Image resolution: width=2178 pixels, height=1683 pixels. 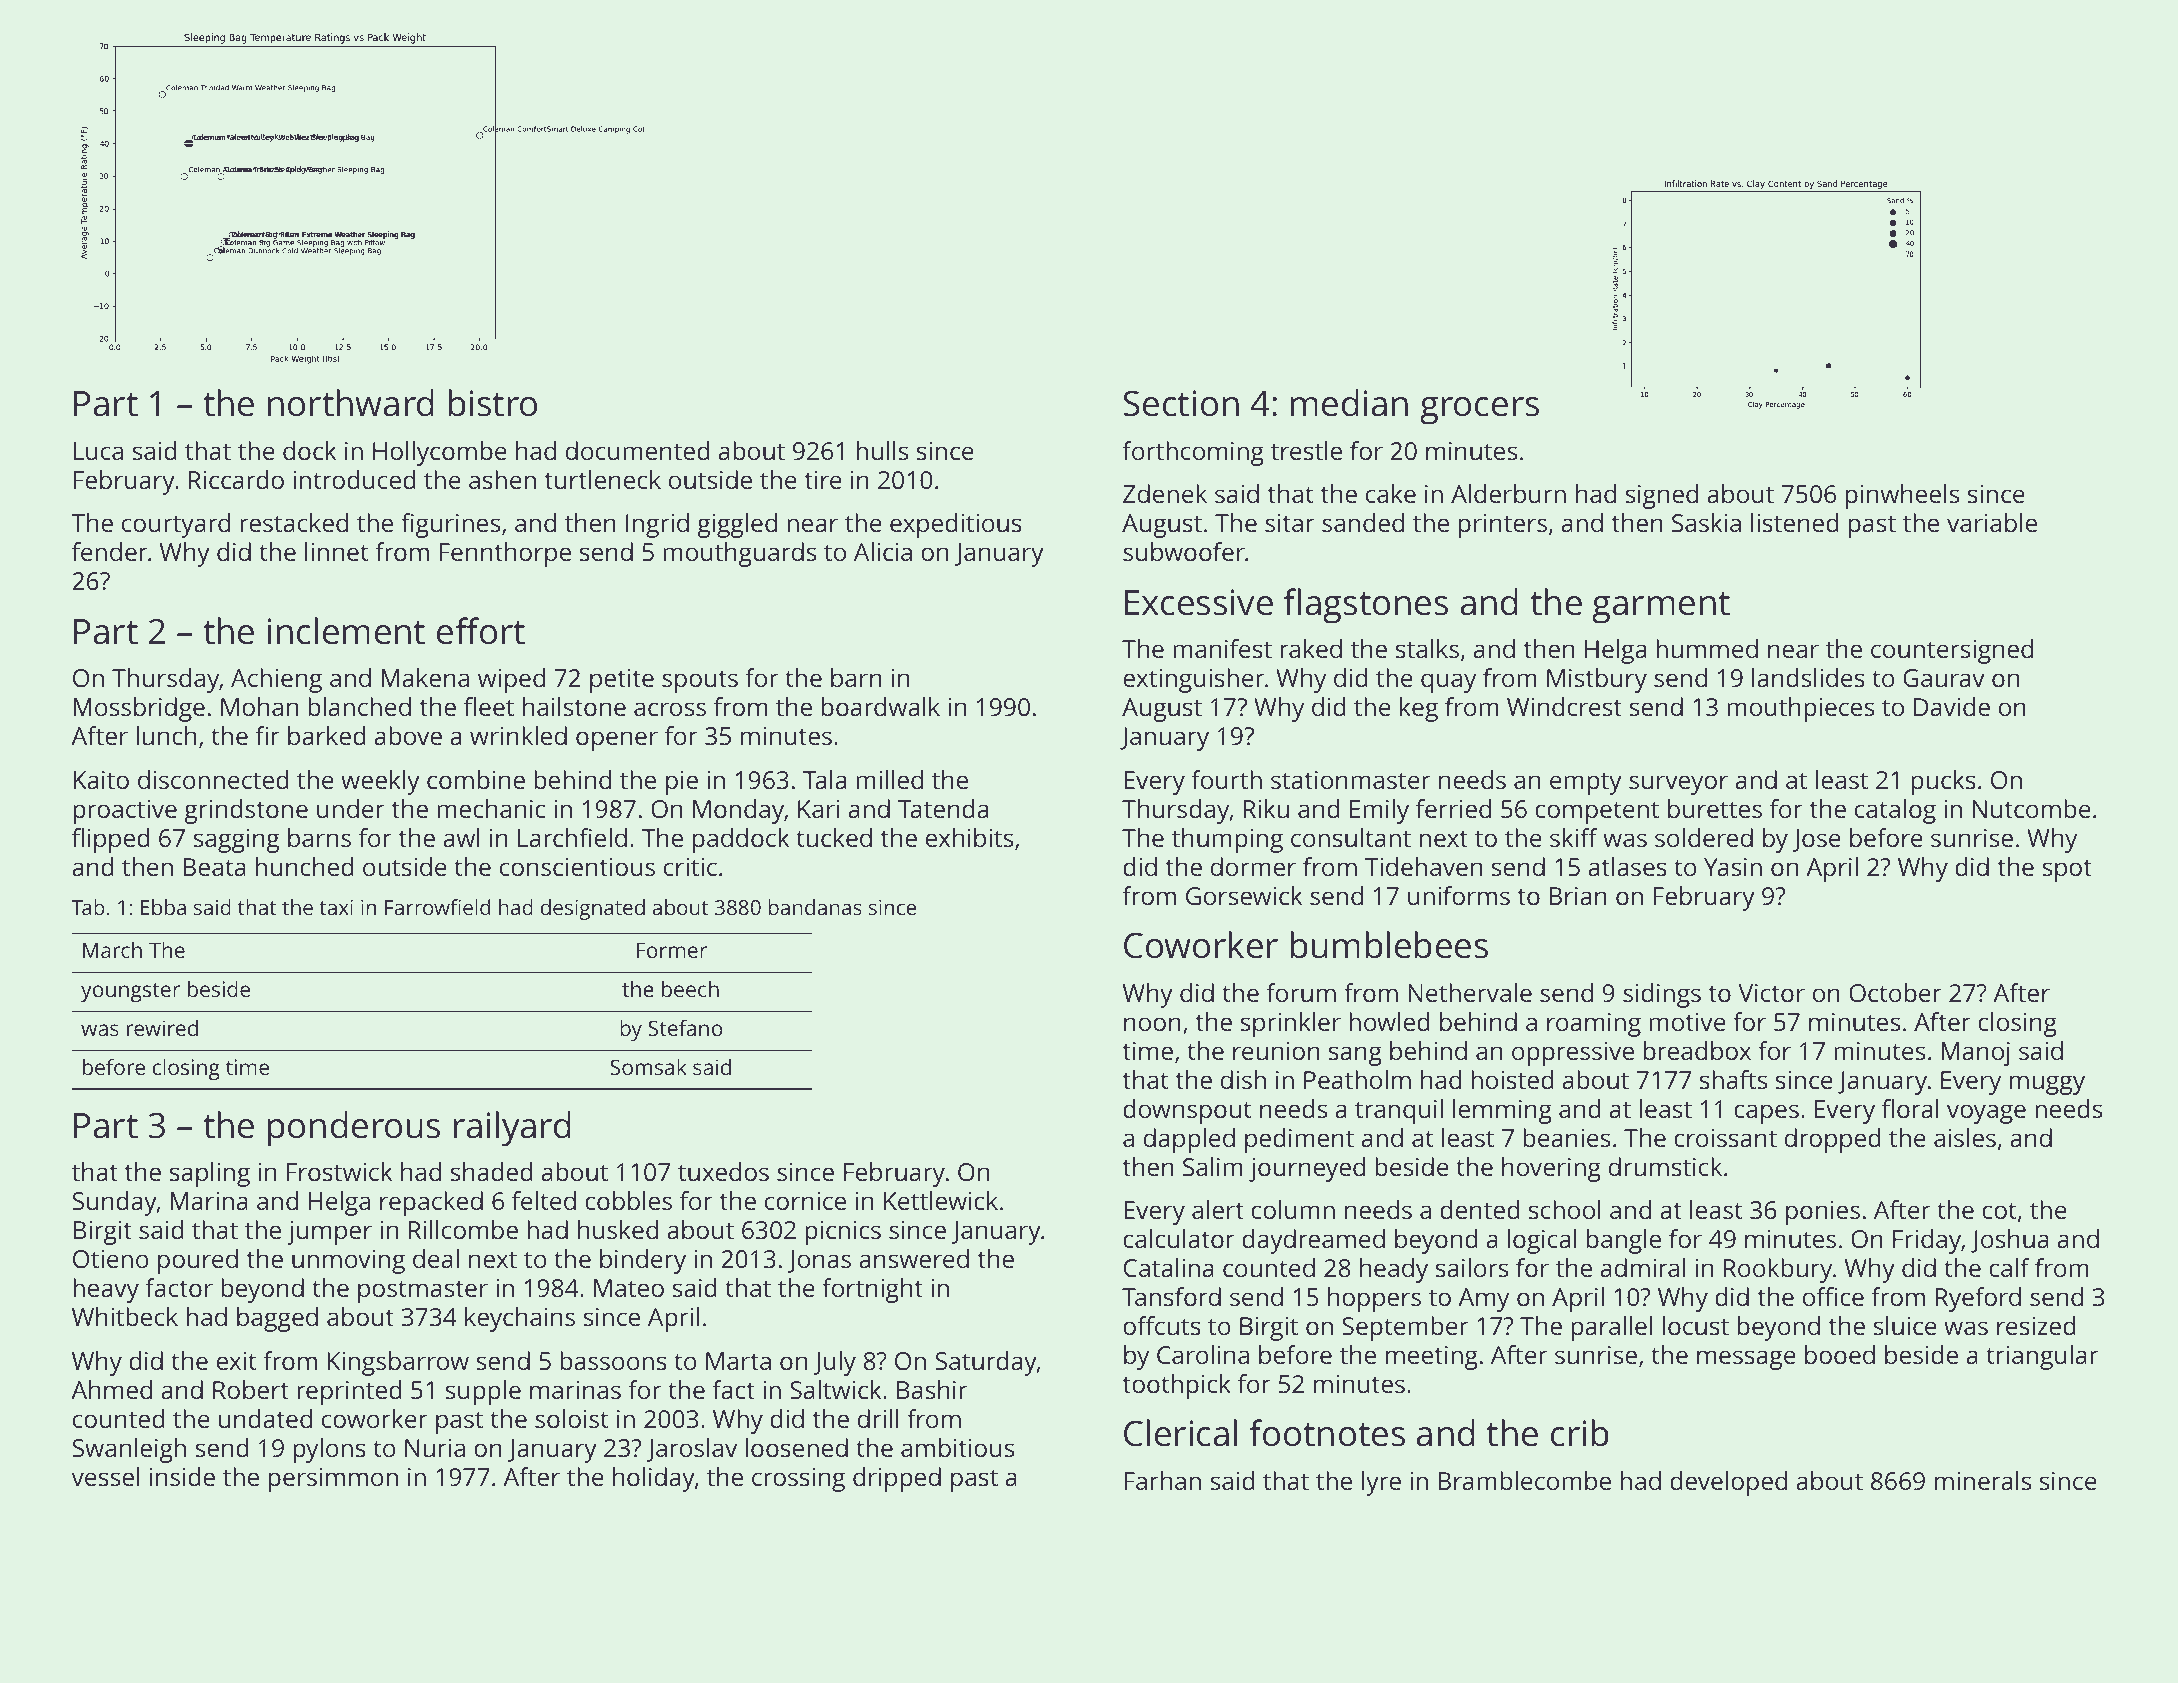 I want to click on disconnected, so click(x=213, y=779).
